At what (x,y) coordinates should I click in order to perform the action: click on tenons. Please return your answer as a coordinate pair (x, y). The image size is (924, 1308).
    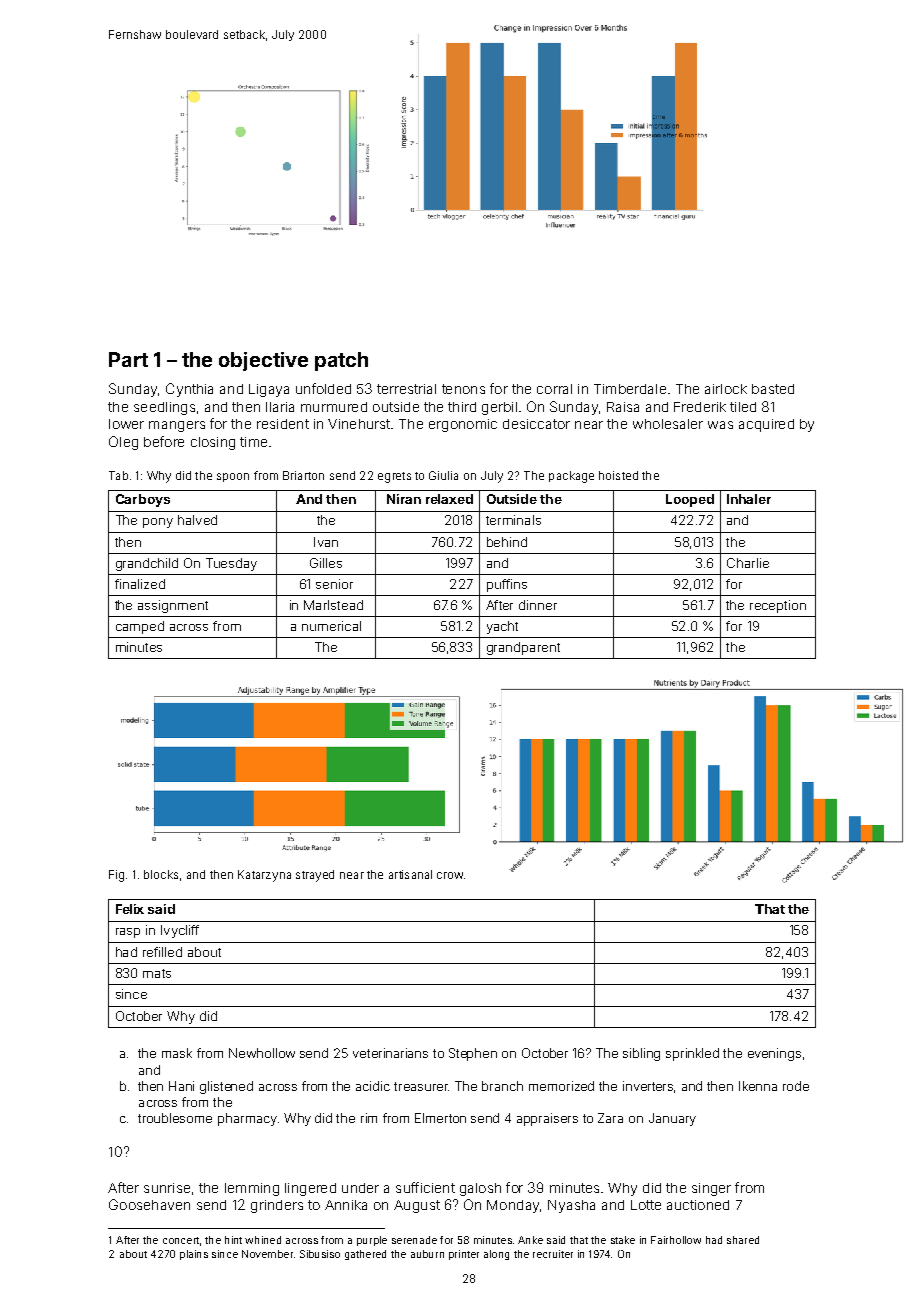
    Looking at the image, I should click on (463, 389).
